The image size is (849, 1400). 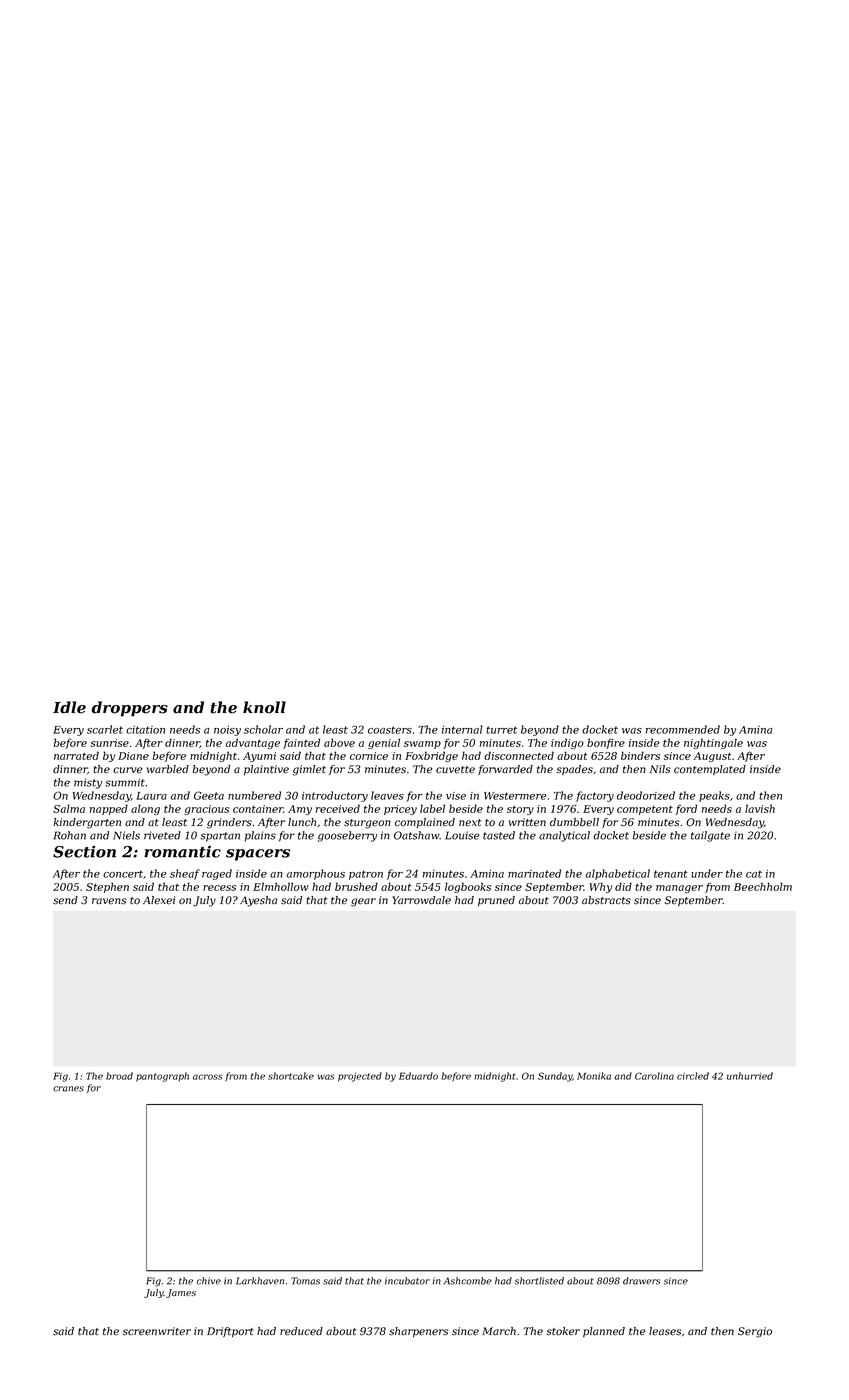 What do you see at coordinates (109, 901) in the document?
I see `ravens` at bounding box center [109, 901].
